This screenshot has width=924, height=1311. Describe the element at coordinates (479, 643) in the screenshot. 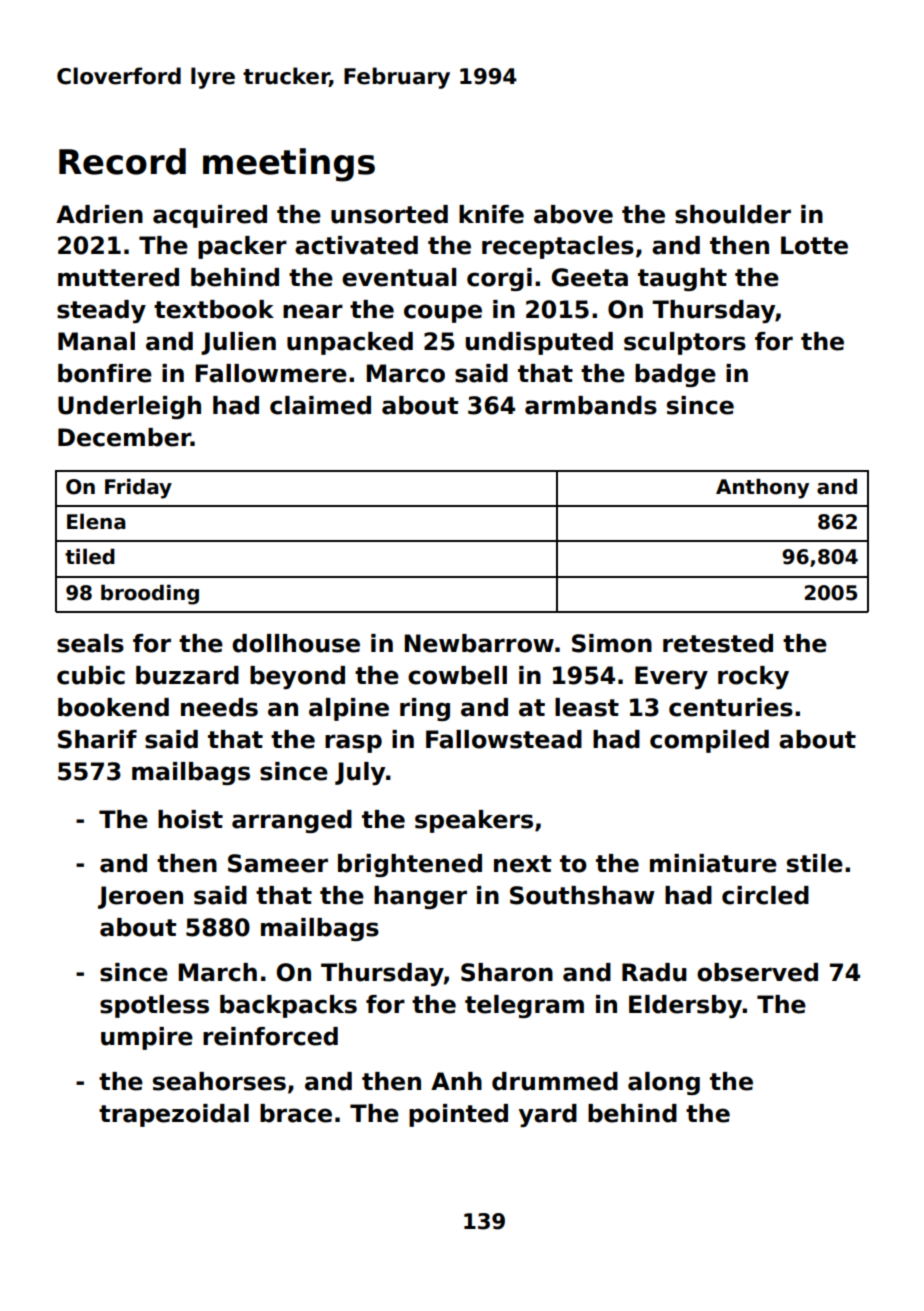

I see `Newbarrow` at that location.
